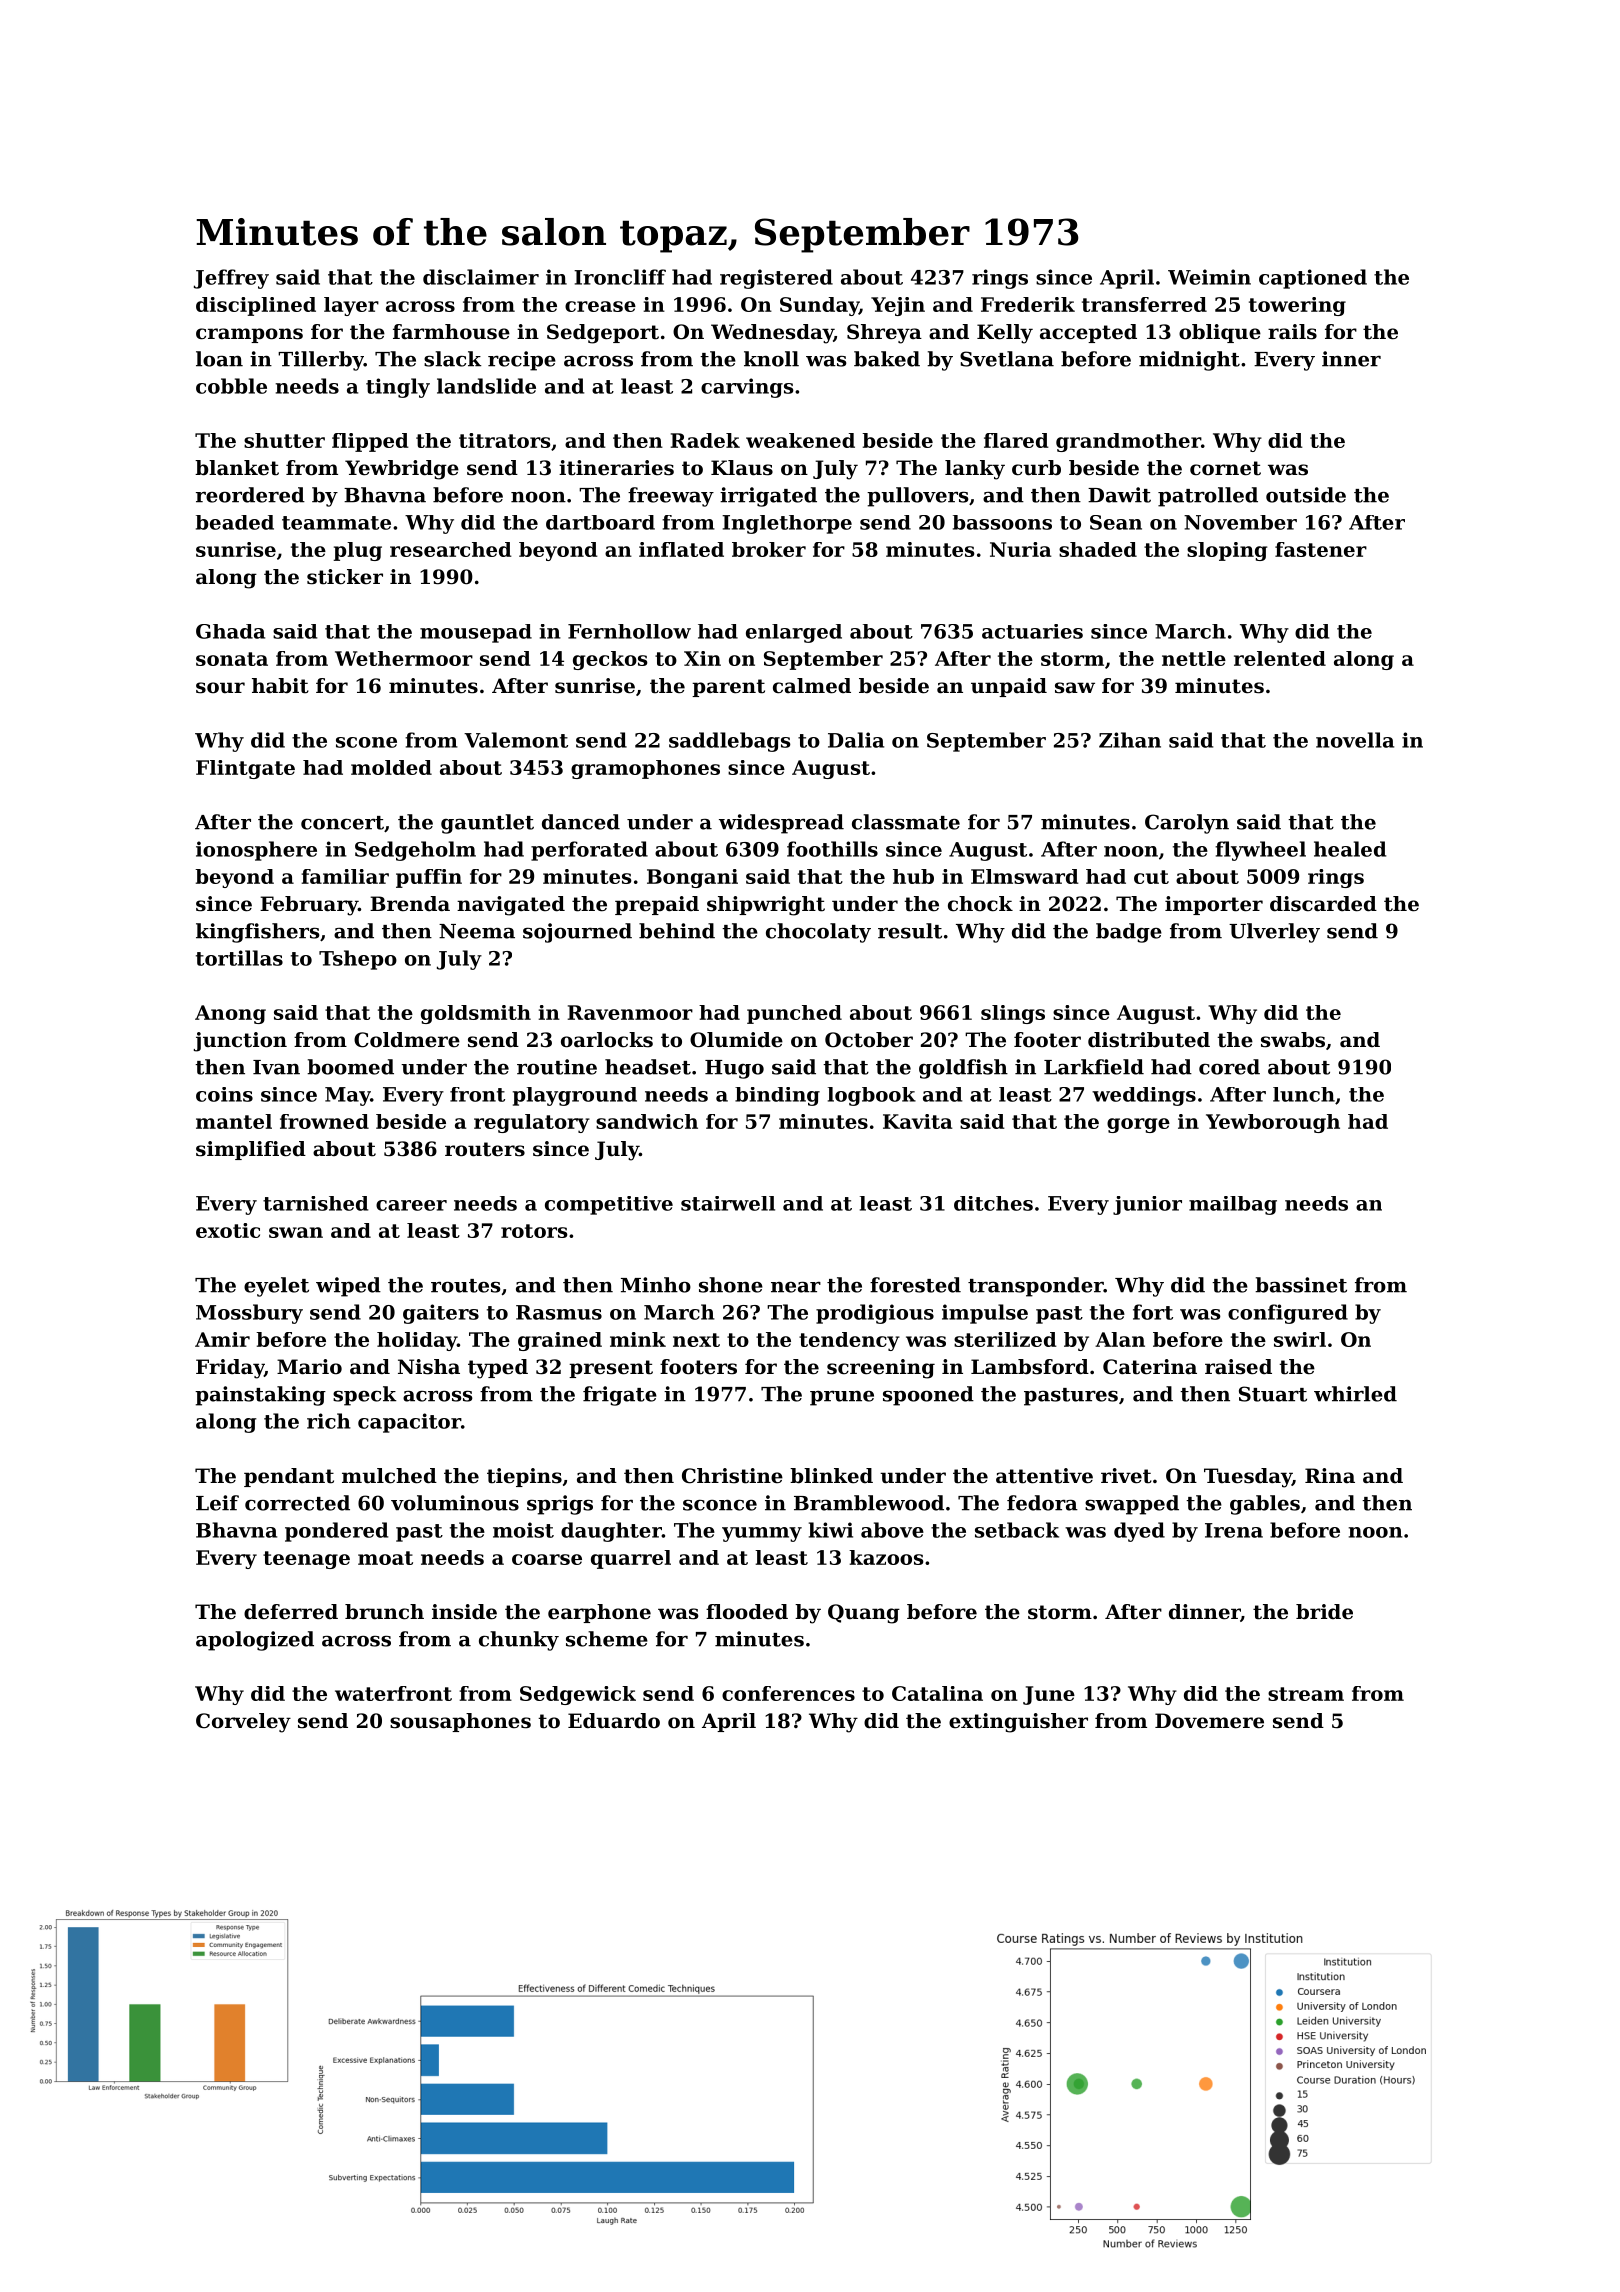  What do you see at coordinates (1350, 849) in the document?
I see `healed` at bounding box center [1350, 849].
